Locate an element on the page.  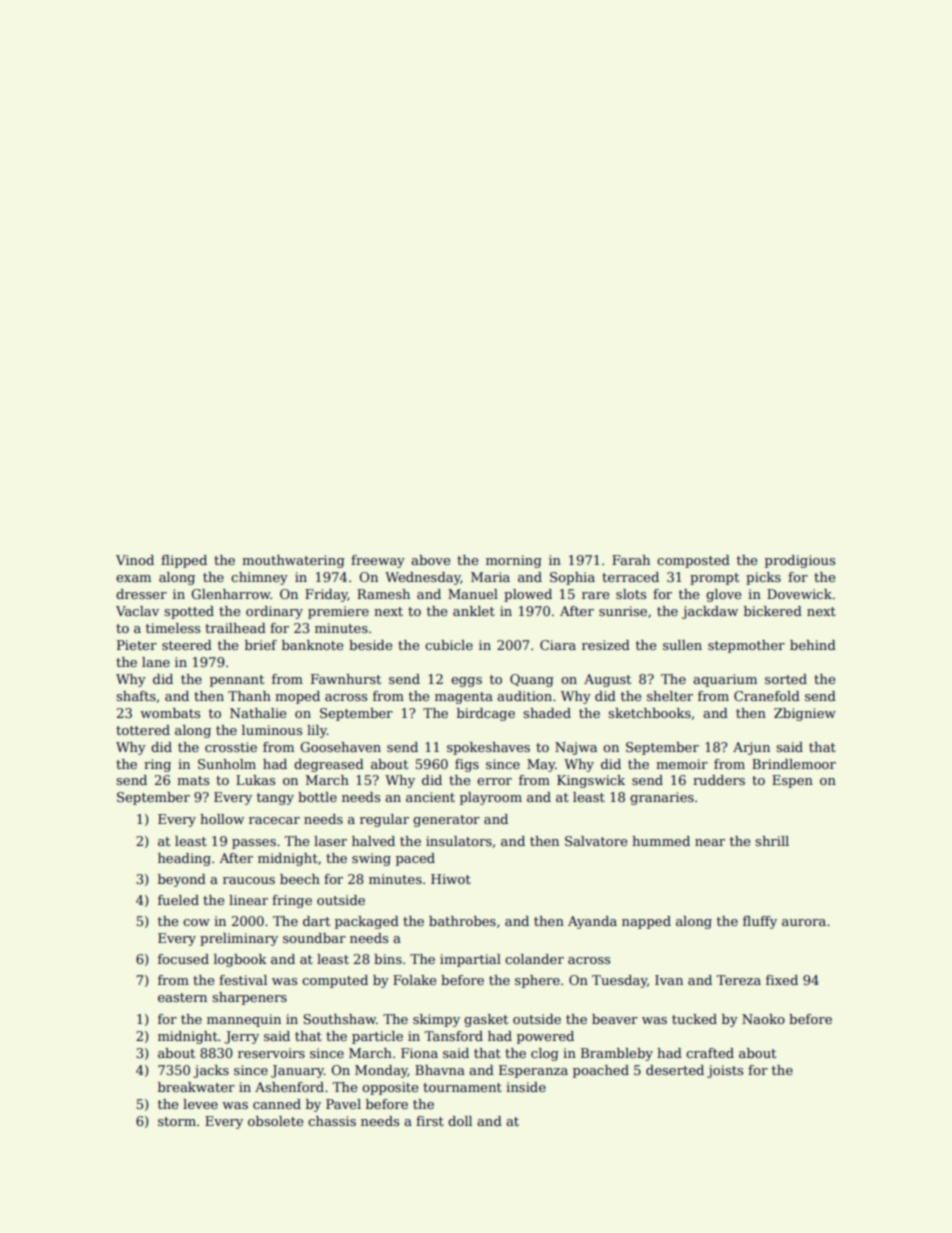
audition is located at coordinates (524, 696).
